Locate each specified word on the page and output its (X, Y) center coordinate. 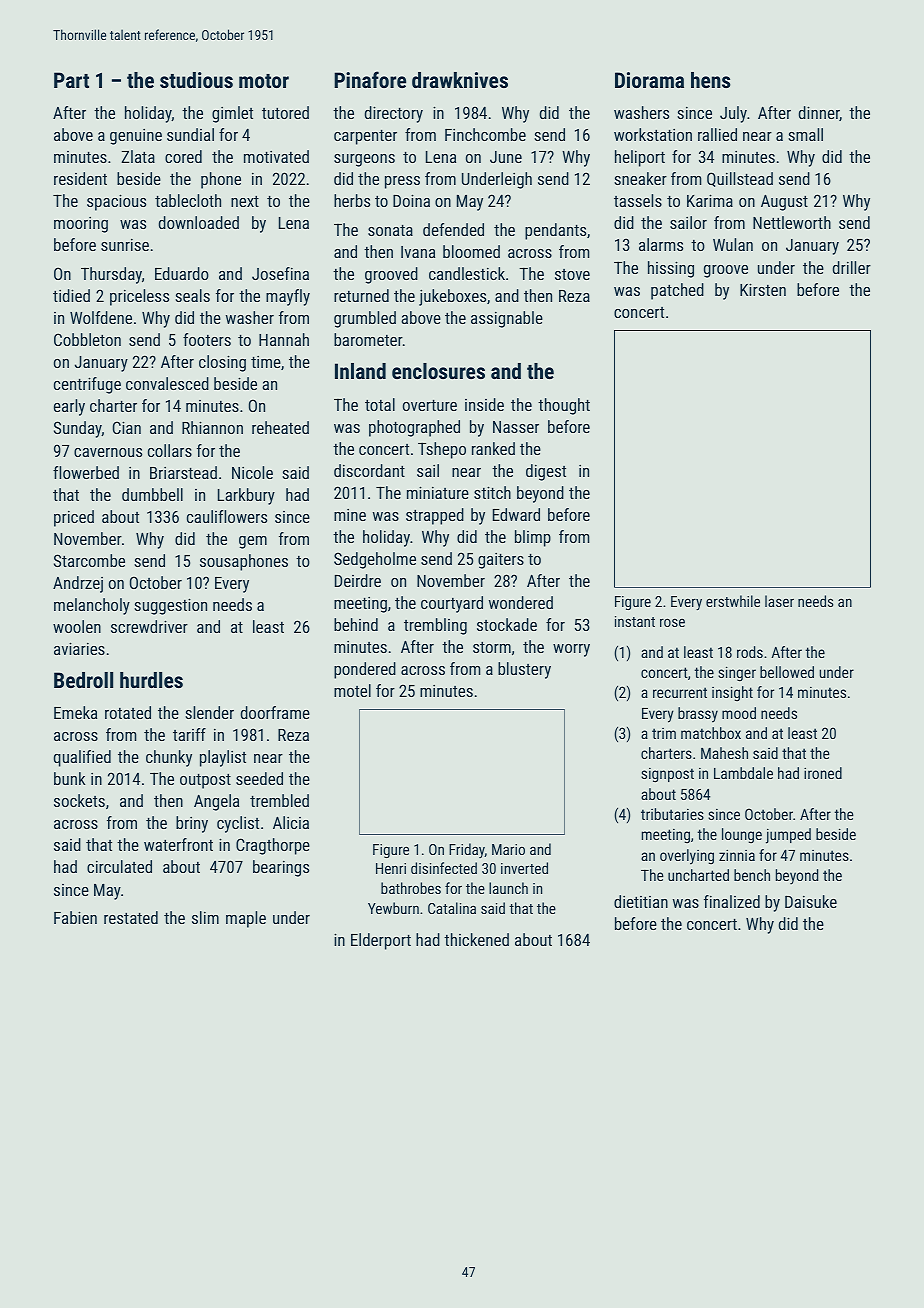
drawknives (460, 80)
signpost (667, 775)
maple (246, 919)
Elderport (381, 941)
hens (710, 80)
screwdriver (149, 626)
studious (196, 80)
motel (352, 690)
